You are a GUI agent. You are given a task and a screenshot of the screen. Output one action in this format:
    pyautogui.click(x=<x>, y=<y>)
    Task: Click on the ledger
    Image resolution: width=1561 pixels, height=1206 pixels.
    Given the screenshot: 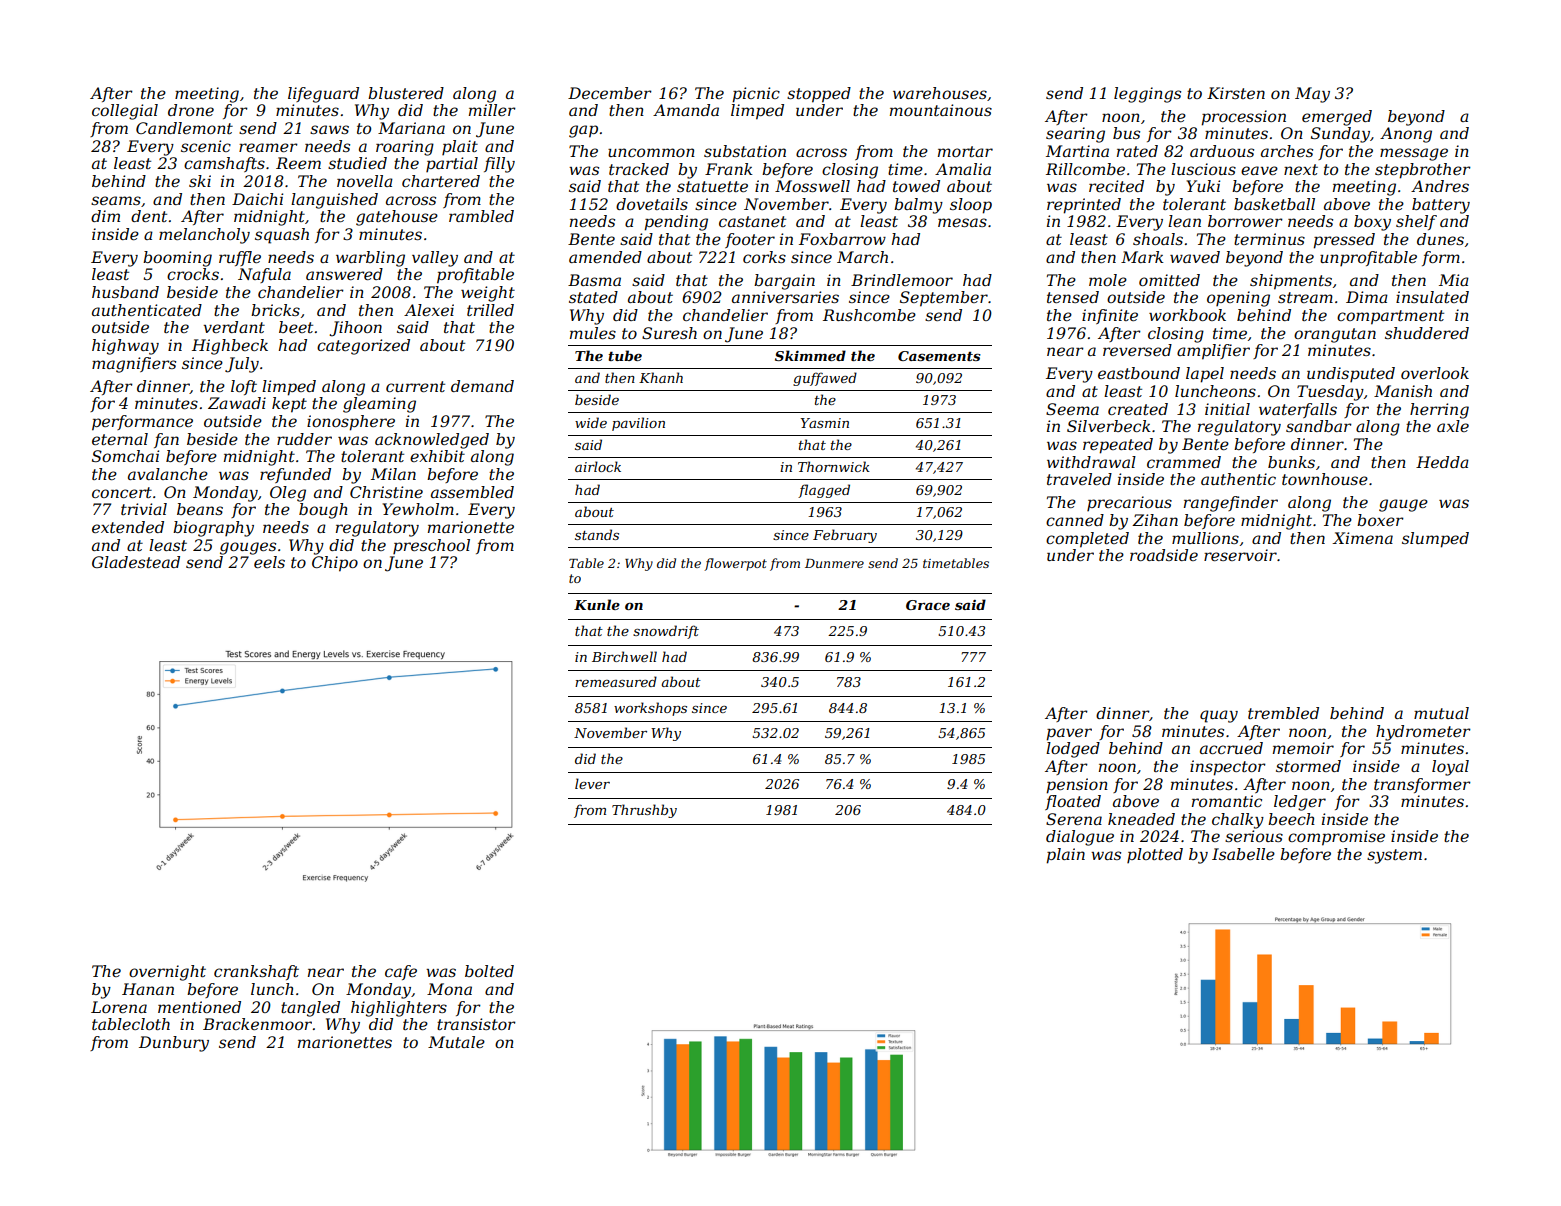 What is the action you would take?
    pyautogui.click(x=1300, y=803)
